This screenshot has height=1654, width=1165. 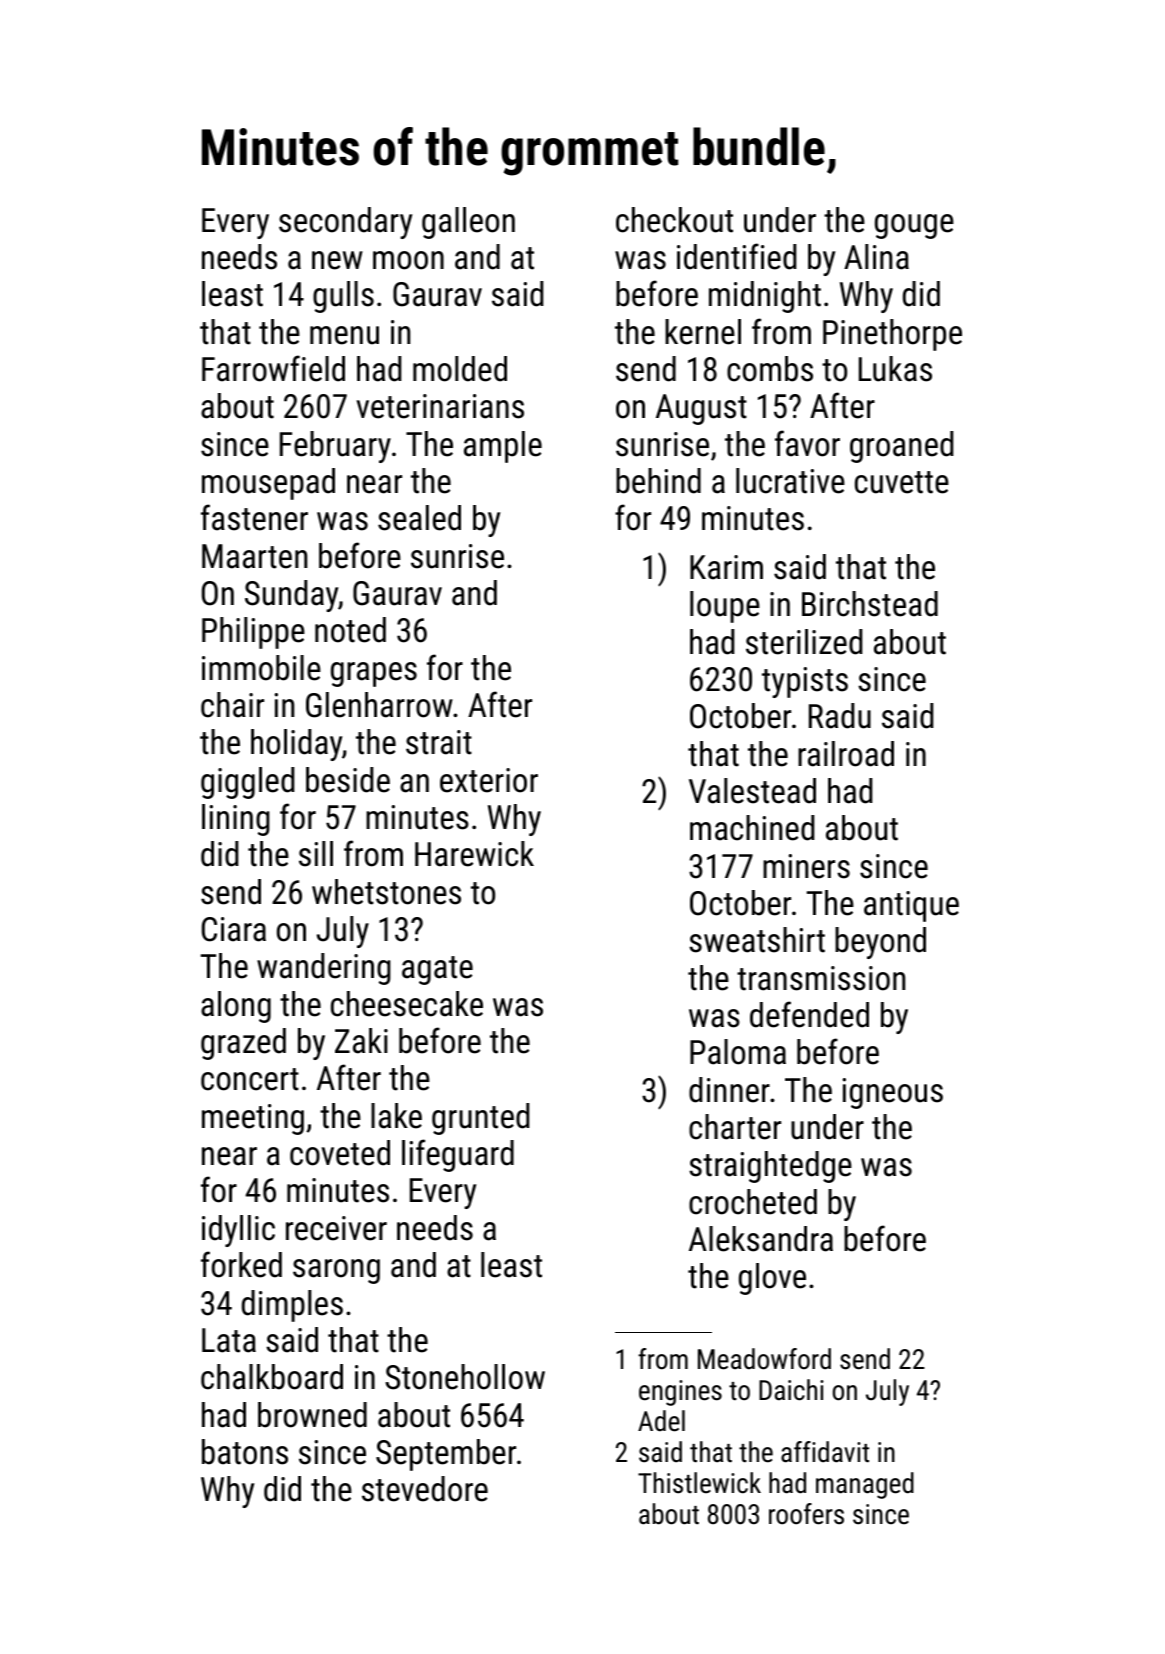 I want to click on behind, so click(x=658, y=481).
